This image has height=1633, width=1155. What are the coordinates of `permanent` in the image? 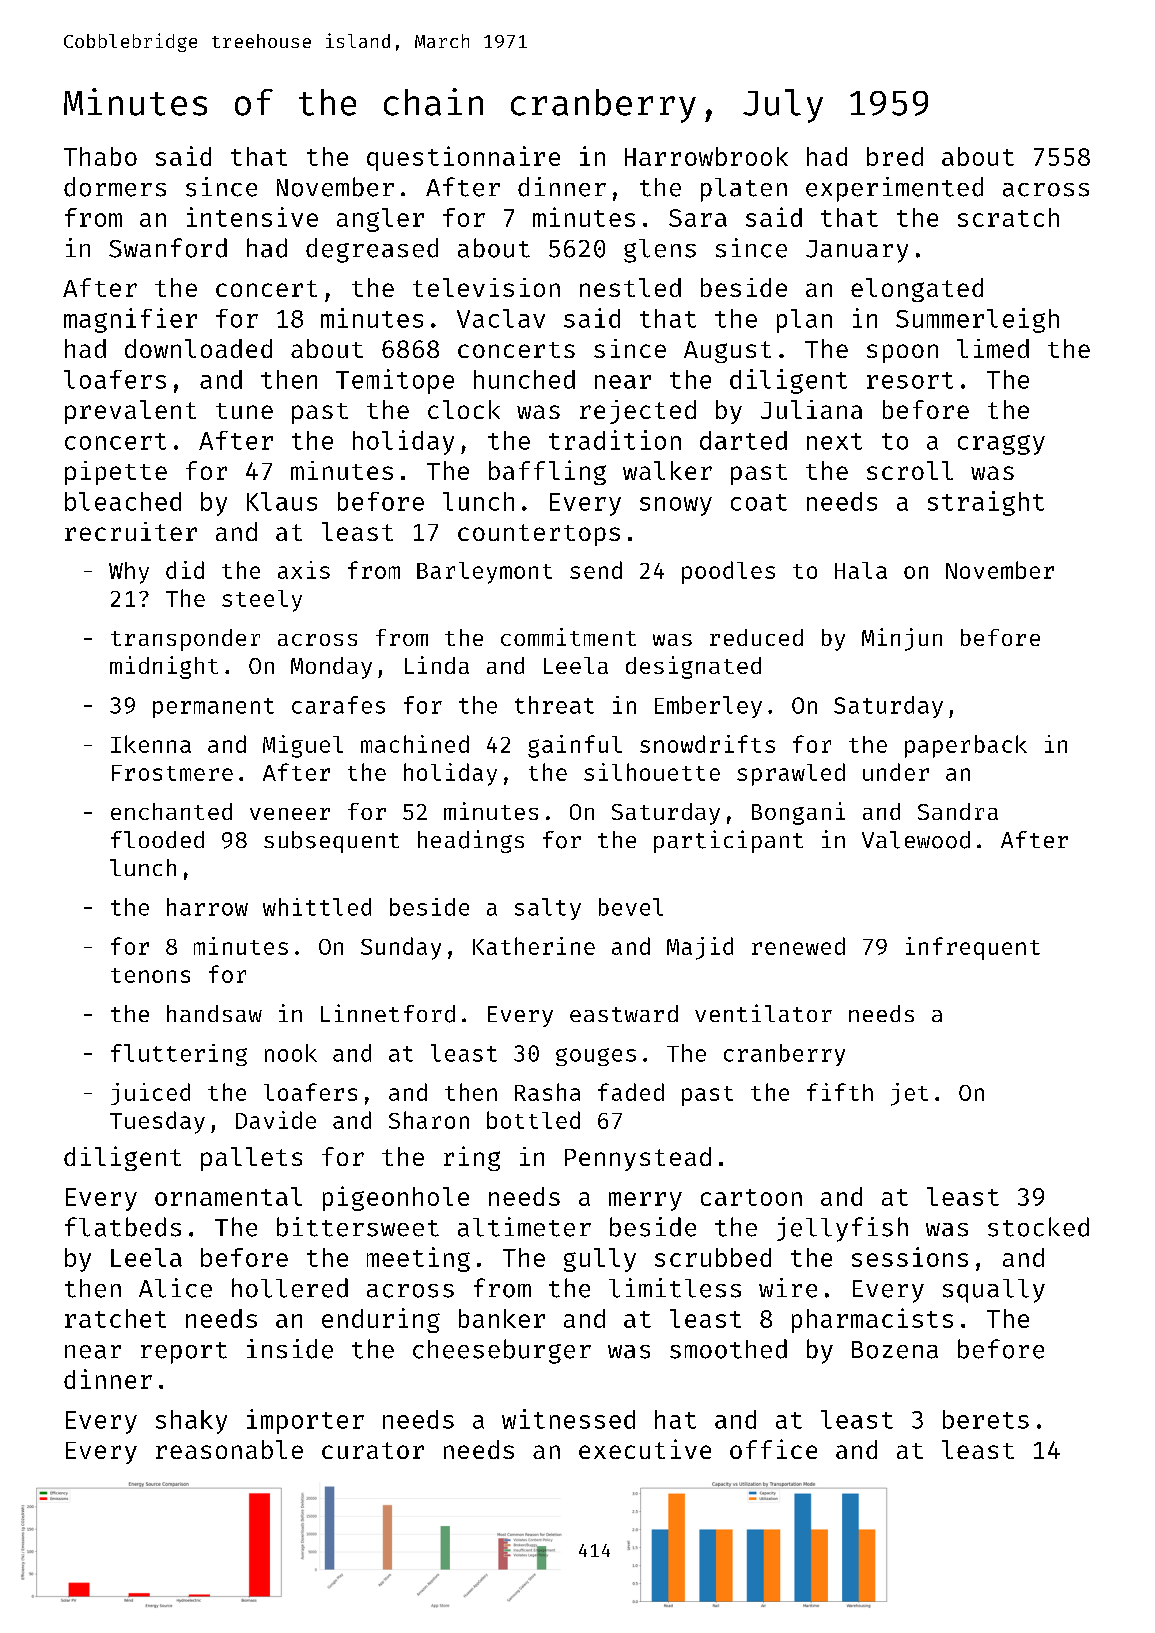 It's located at (213, 708).
